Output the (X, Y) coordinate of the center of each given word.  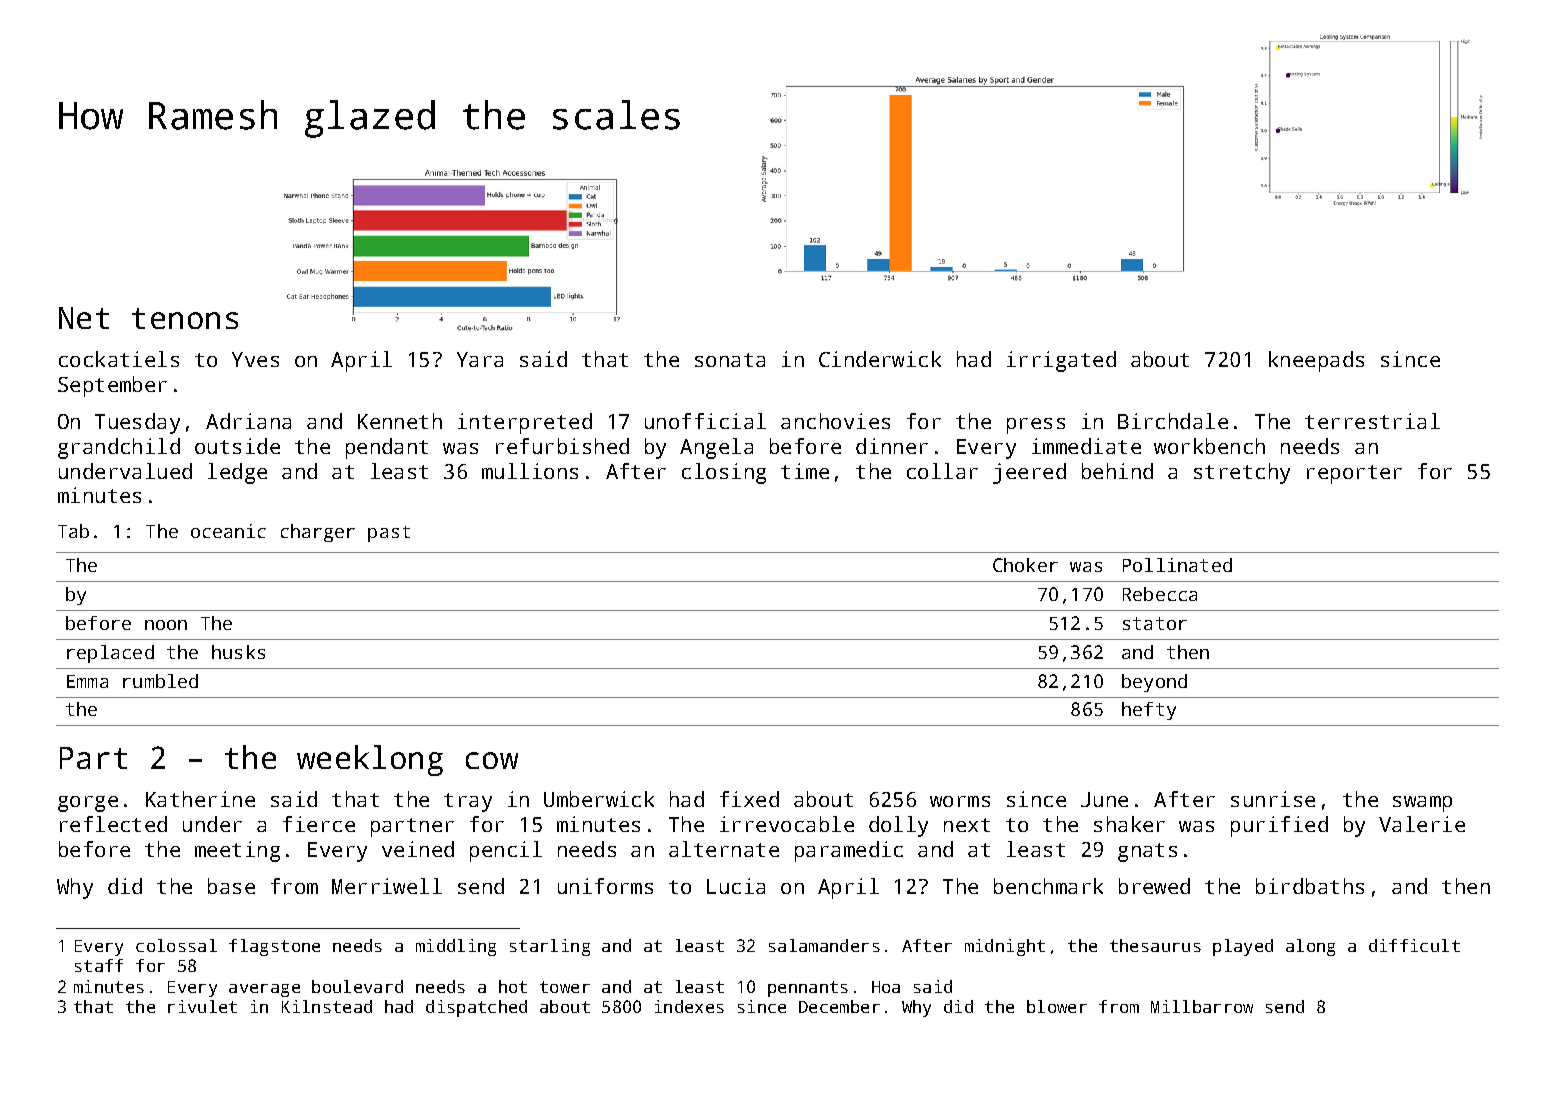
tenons (185, 318)
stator (1155, 623)
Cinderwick (880, 359)
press (1036, 426)
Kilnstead (327, 1006)
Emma (87, 681)
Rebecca (1160, 594)
